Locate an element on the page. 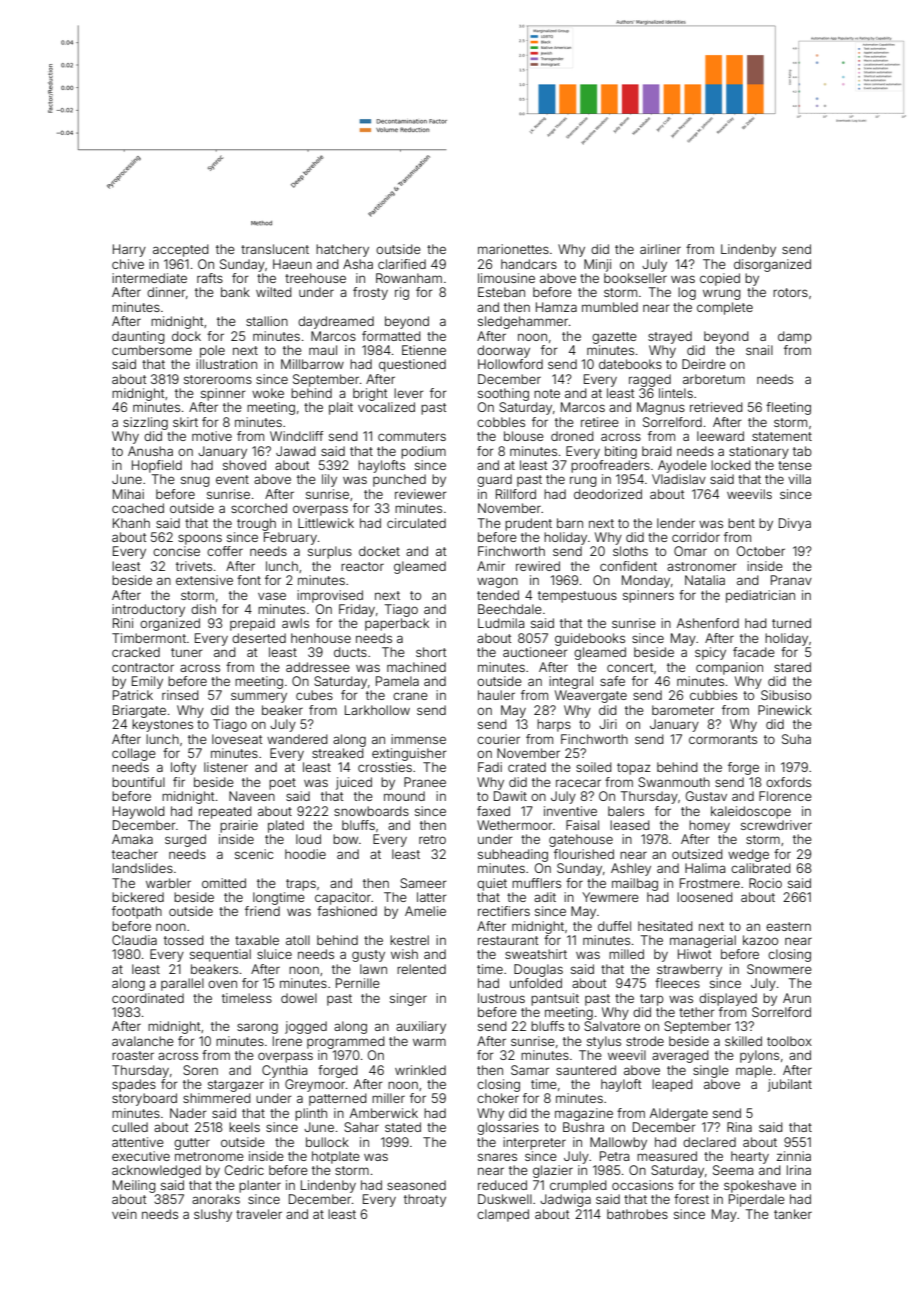 The width and height of the document is (924, 1308). planter is located at coordinates (260, 1186).
